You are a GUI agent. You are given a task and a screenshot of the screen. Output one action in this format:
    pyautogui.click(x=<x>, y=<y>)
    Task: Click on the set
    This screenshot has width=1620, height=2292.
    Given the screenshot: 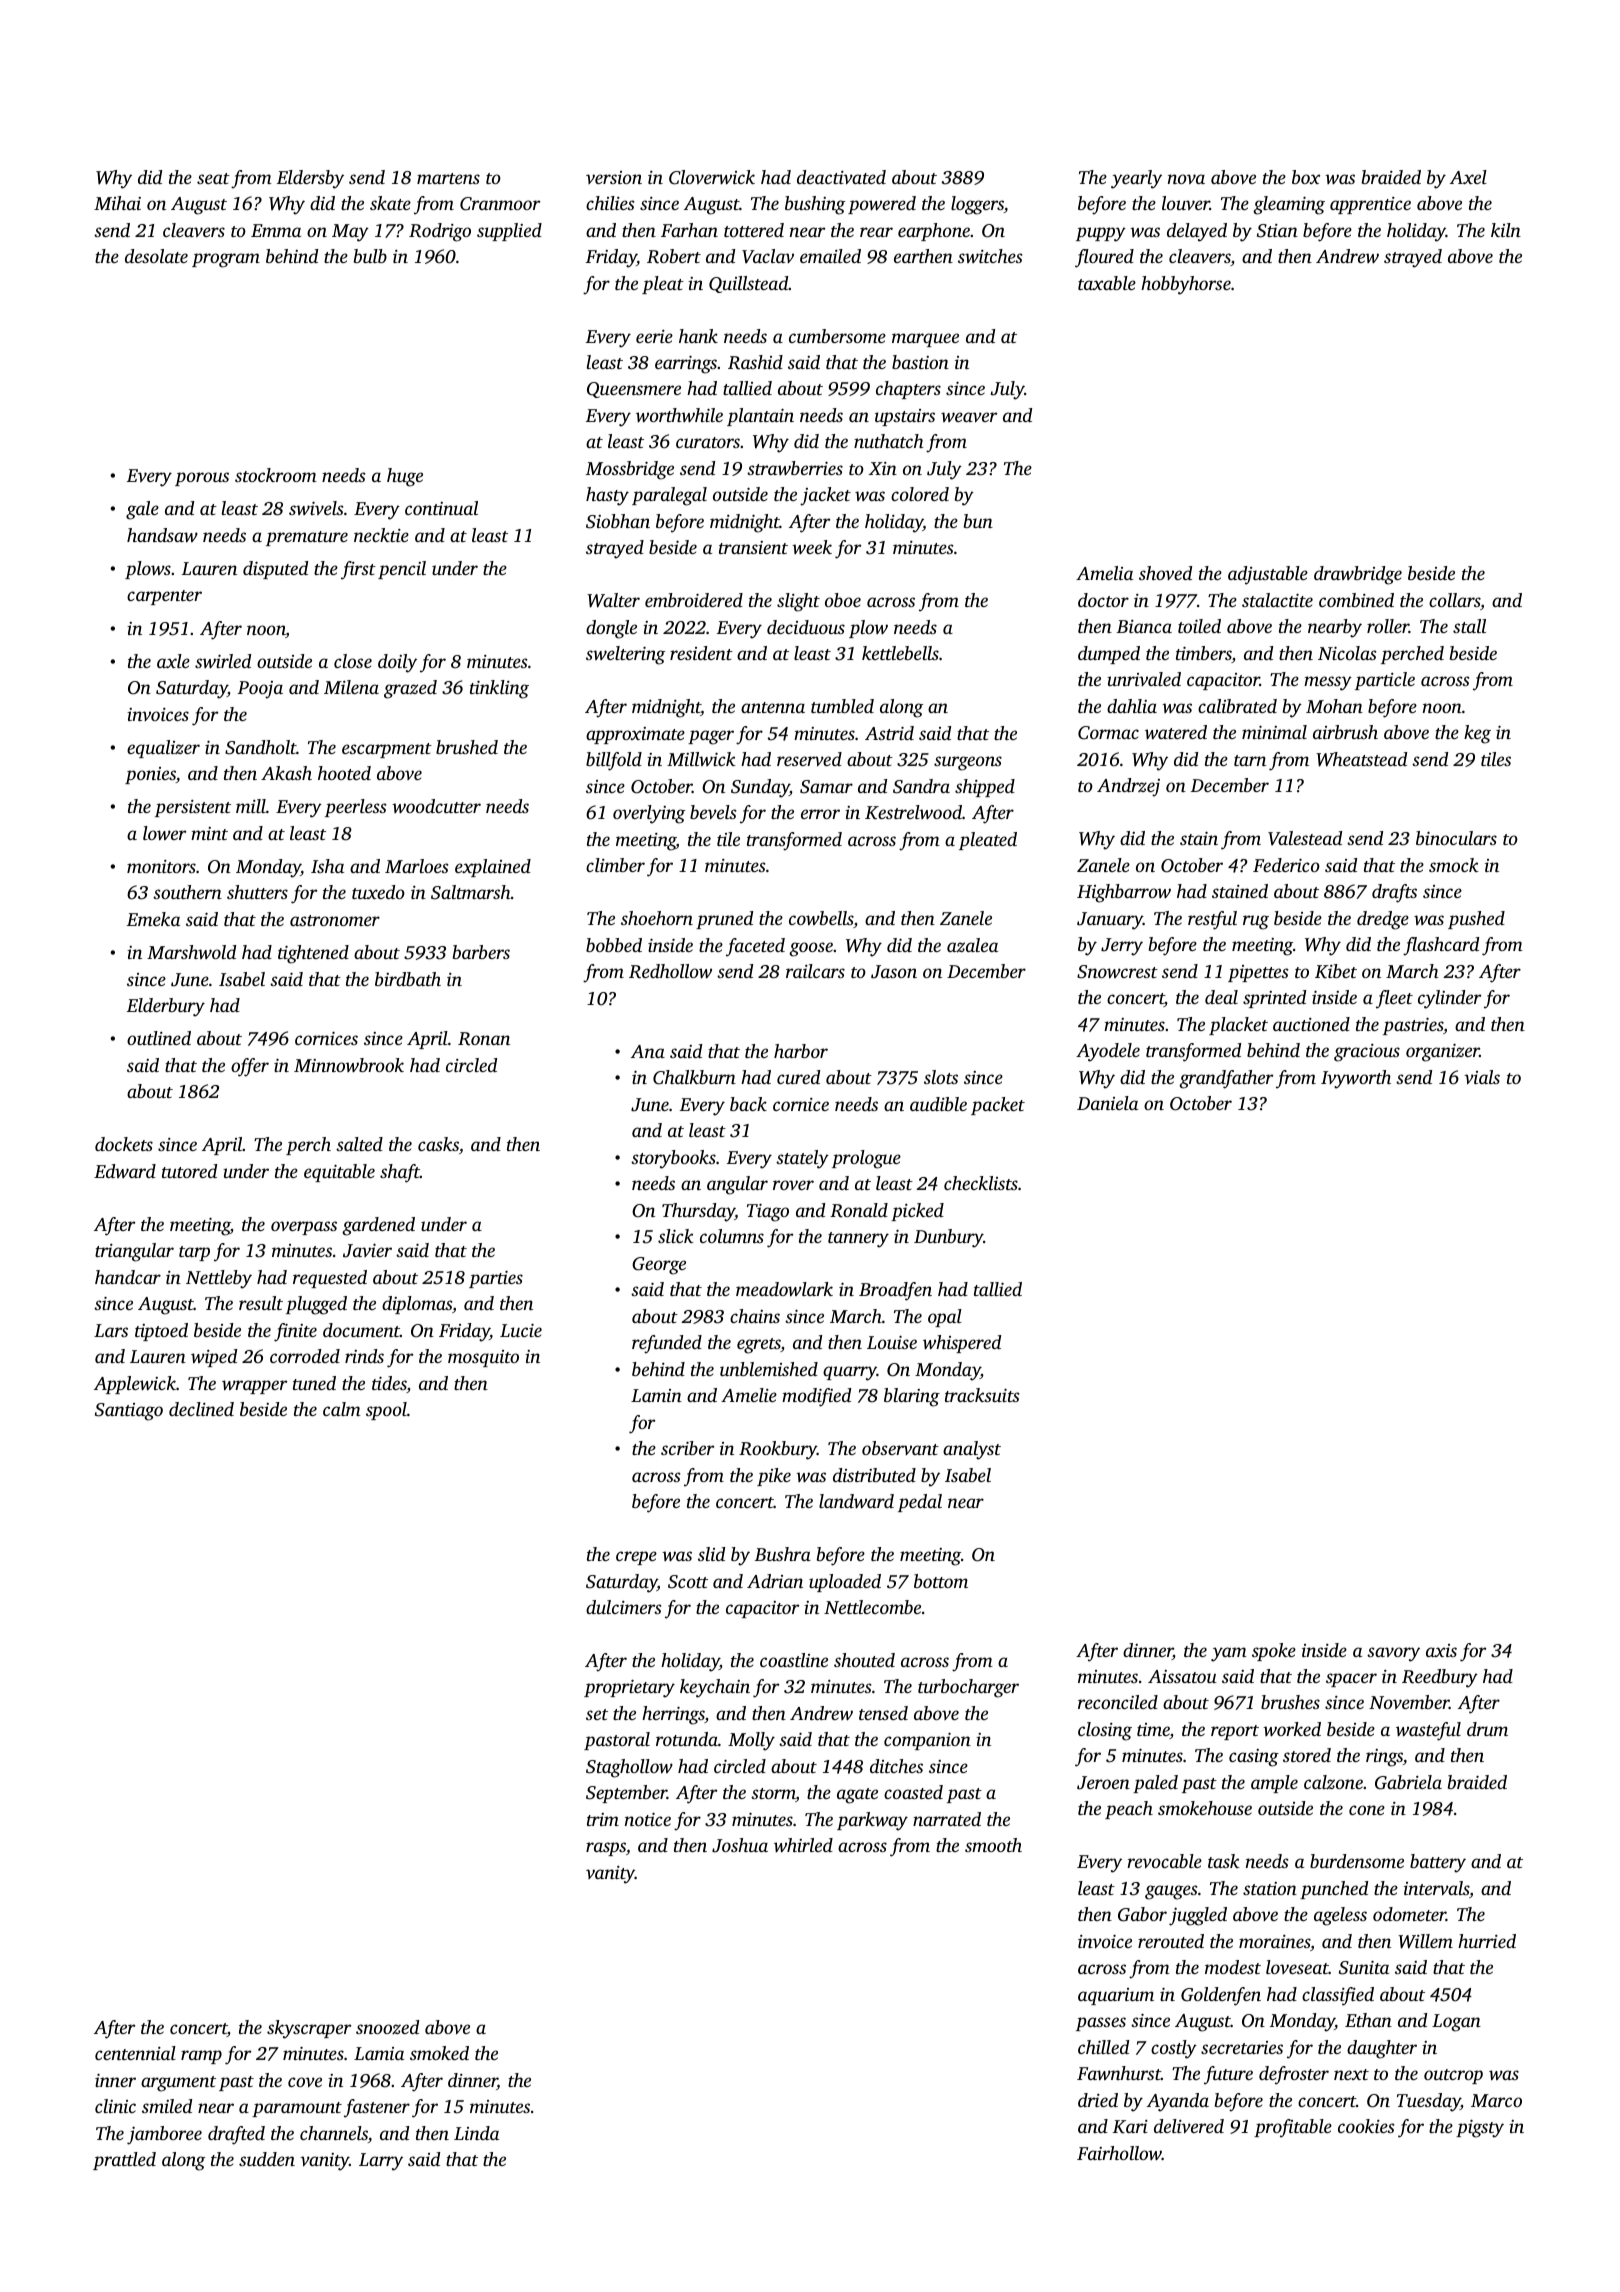 What is the action you would take?
    pyautogui.click(x=597, y=1714)
